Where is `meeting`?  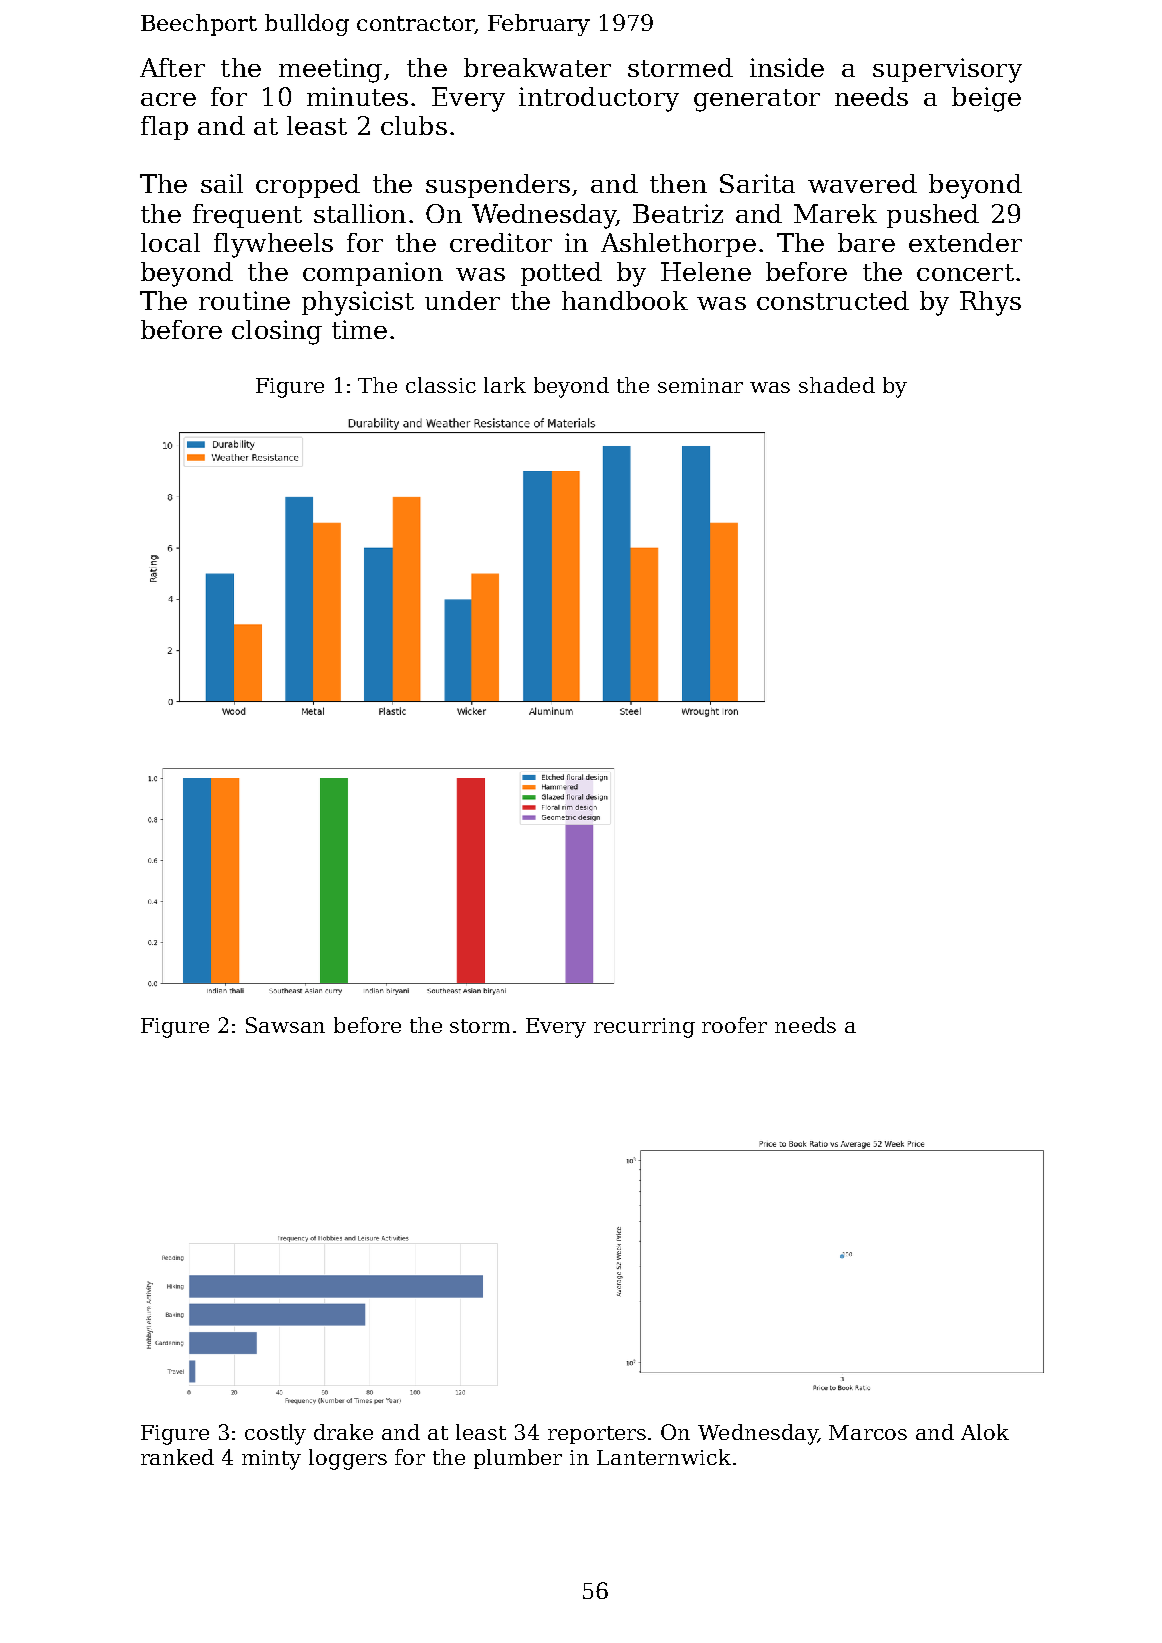
meeting is located at coordinates (330, 70).
